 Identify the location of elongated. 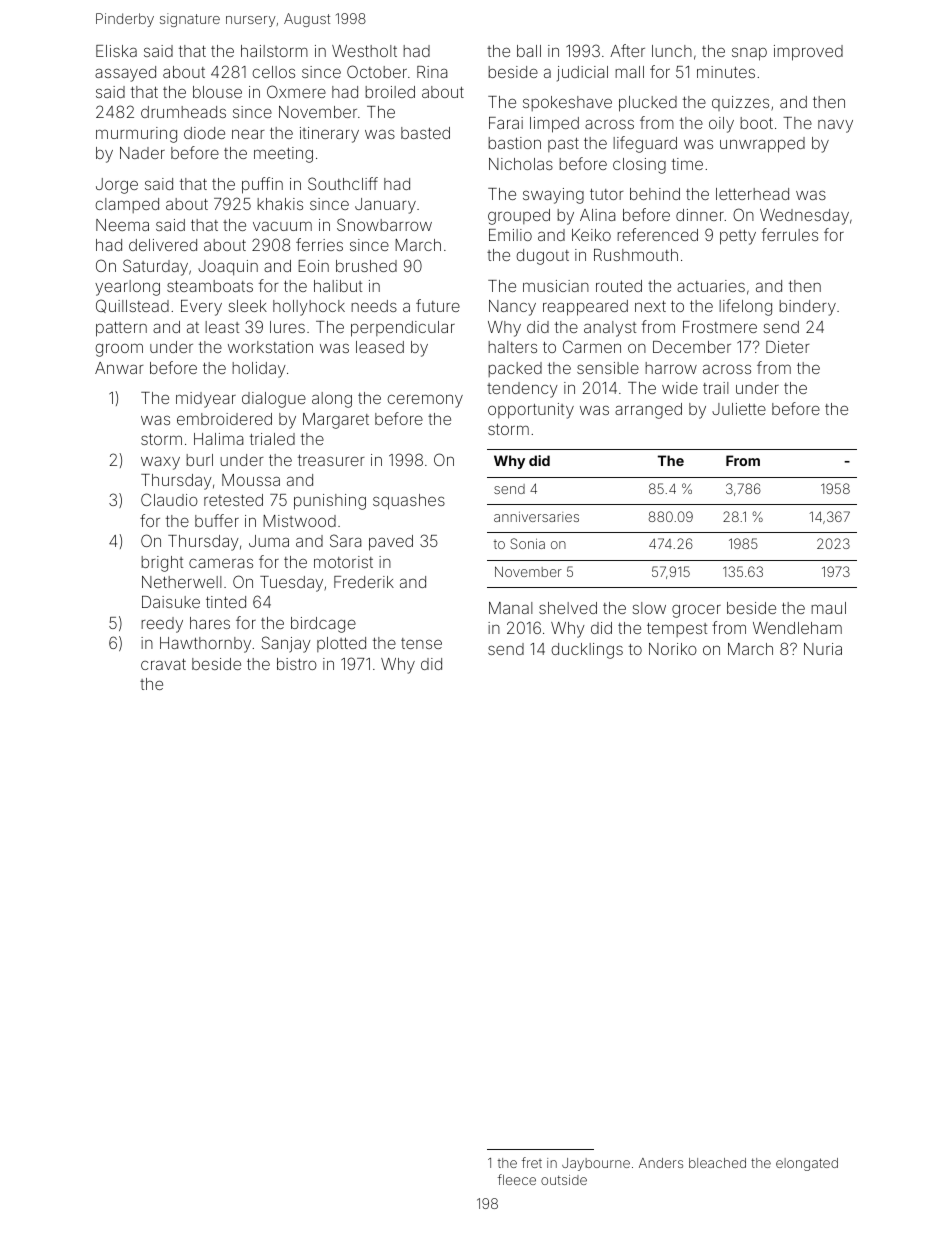
(807, 1164).
